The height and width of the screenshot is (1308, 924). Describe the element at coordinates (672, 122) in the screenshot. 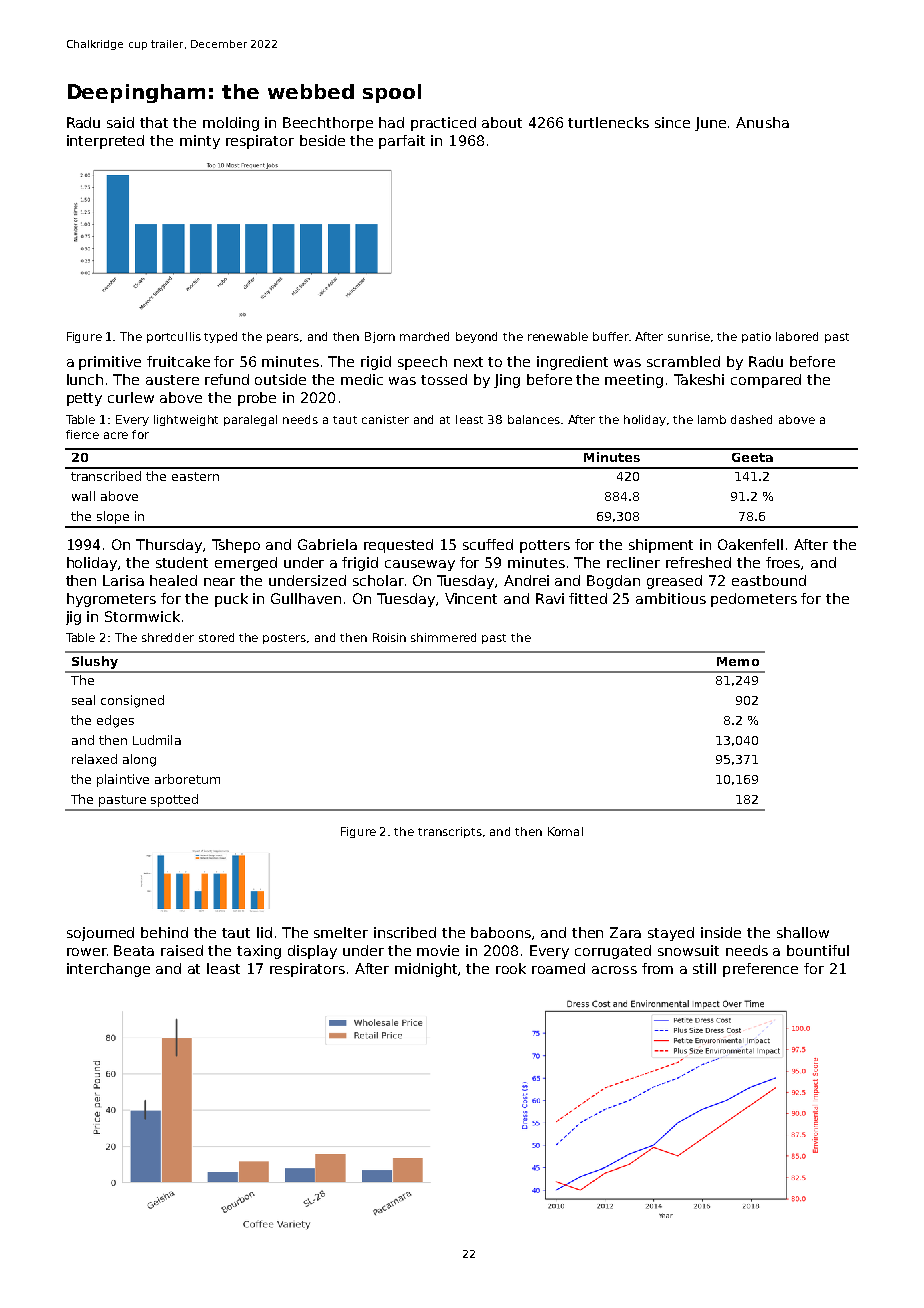

I see `since` at that location.
